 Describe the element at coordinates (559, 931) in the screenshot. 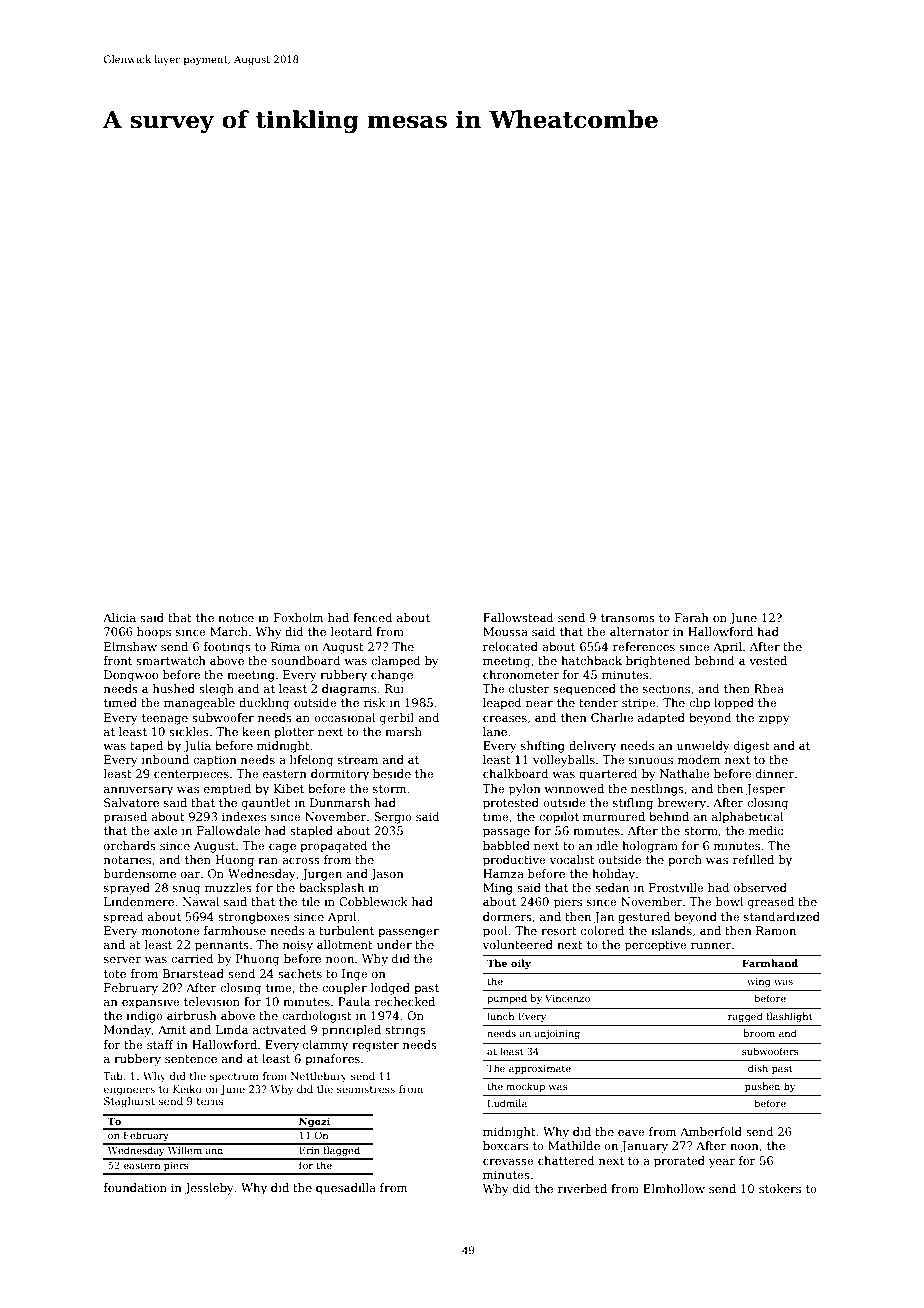

I see `resort` at that location.
